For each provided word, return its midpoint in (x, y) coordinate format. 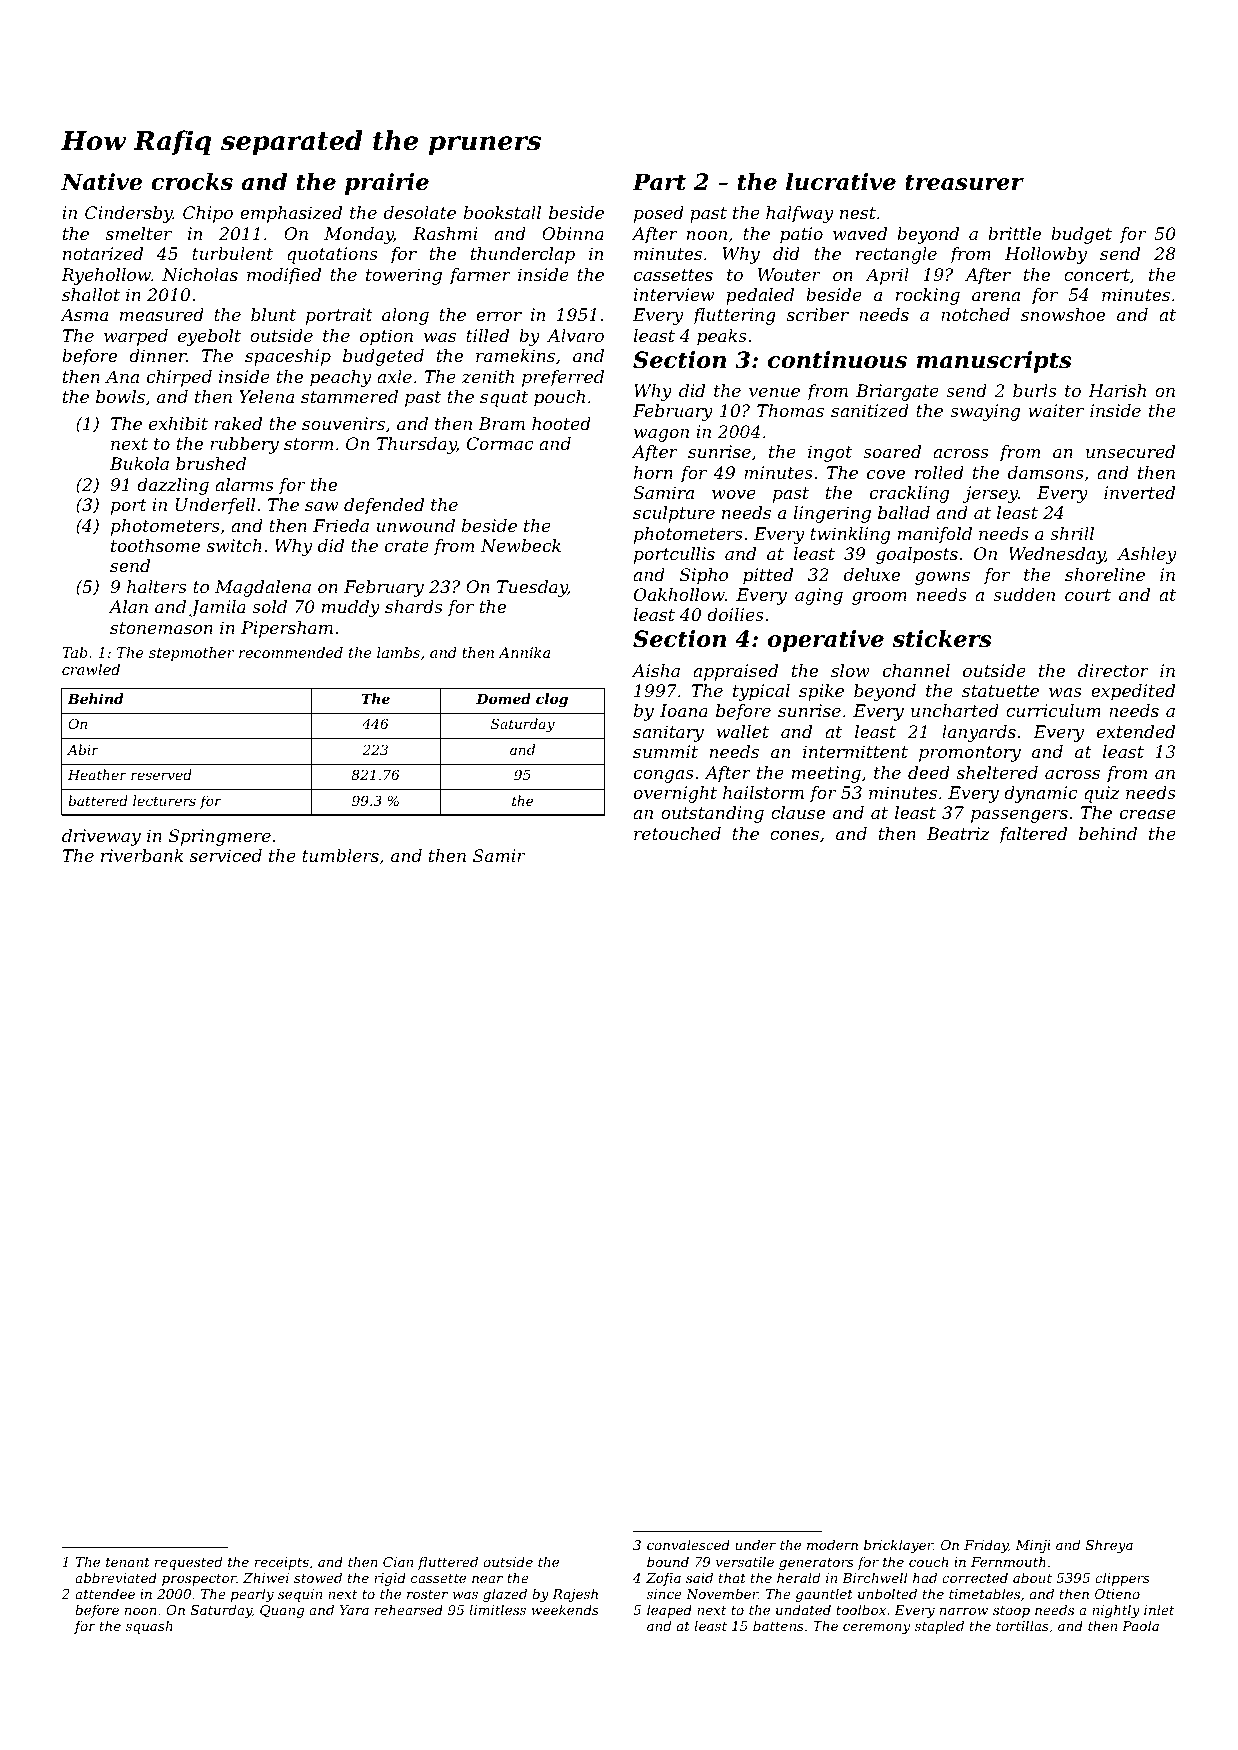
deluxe (872, 574)
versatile (745, 1561)
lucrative (841, 182)
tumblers (340, 855)
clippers (1122, 1579)
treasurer (964, 182)
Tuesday (532, 588)
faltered (1033, 835)
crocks (192, 182)
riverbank (142, 855)
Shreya (1109, 1546)
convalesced (688, 1544)
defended (384, 506)
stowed (318, 1577)
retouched (677, 833)
